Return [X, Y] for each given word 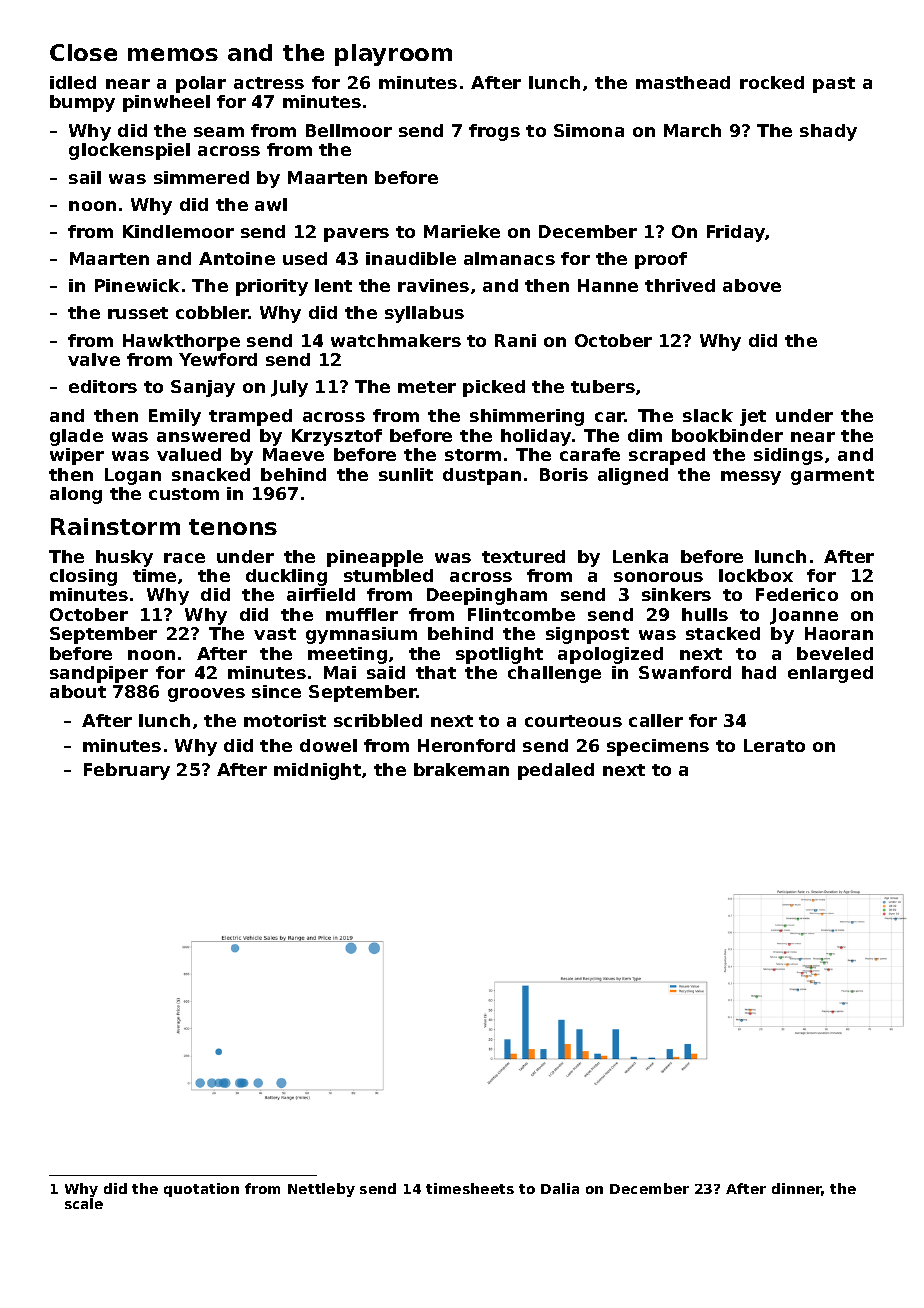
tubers [603, 386]
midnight [317, 771]
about [78, 691]
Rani [515, 340]
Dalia [560, 1188]
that [436, 672]
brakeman [461, 769]
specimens [658, 747]
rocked [772, 82]
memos [173, 54]
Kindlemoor [178, 231]
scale [84, 1203]
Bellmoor [349, 130]
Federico [797, 594]
